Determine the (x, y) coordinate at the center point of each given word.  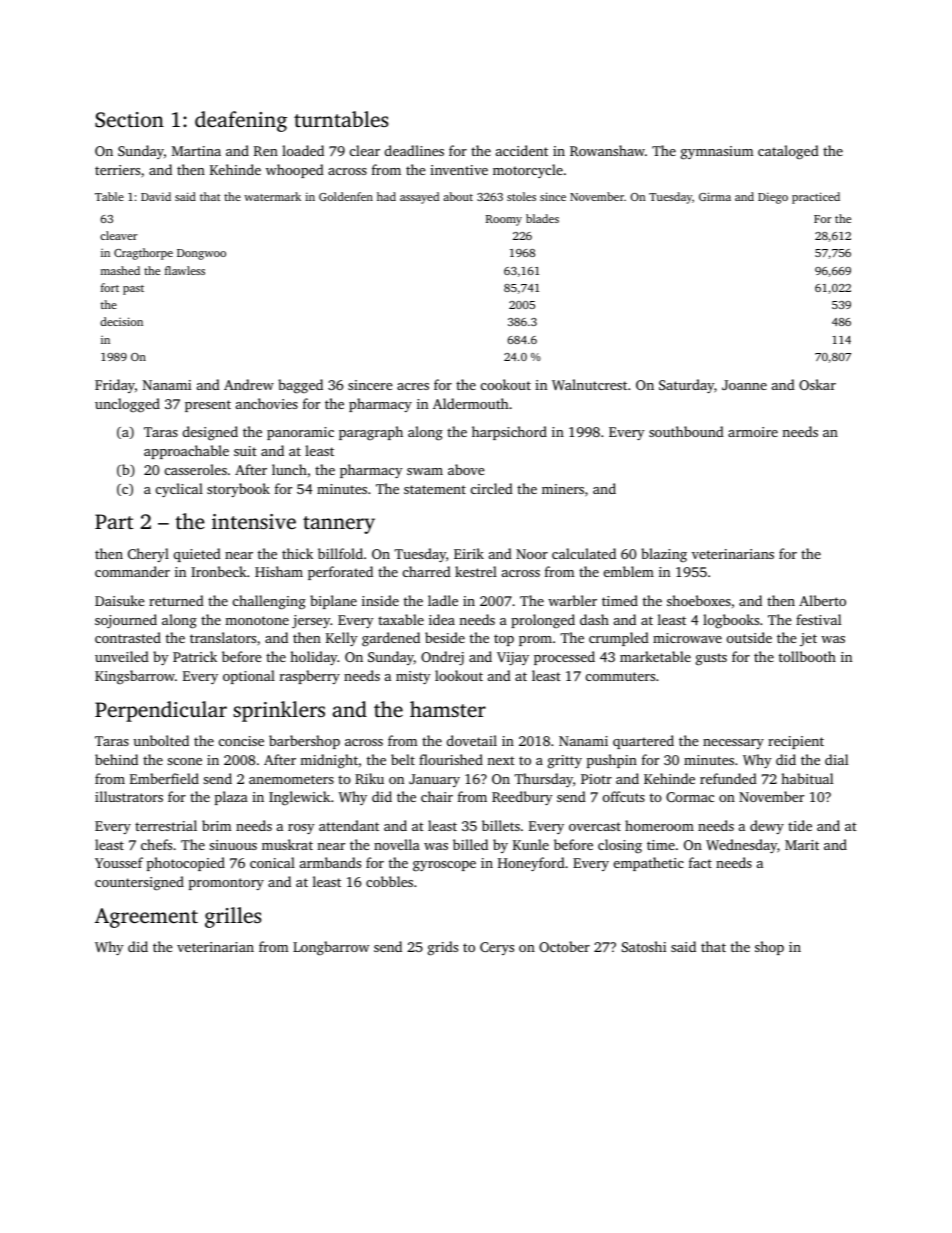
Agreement (146, 918)
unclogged (127, 405)
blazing (664, 555)
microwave (687, 638)
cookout (506, 384)
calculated (584, 553)
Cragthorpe (143, 254)
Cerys (497, 948)
